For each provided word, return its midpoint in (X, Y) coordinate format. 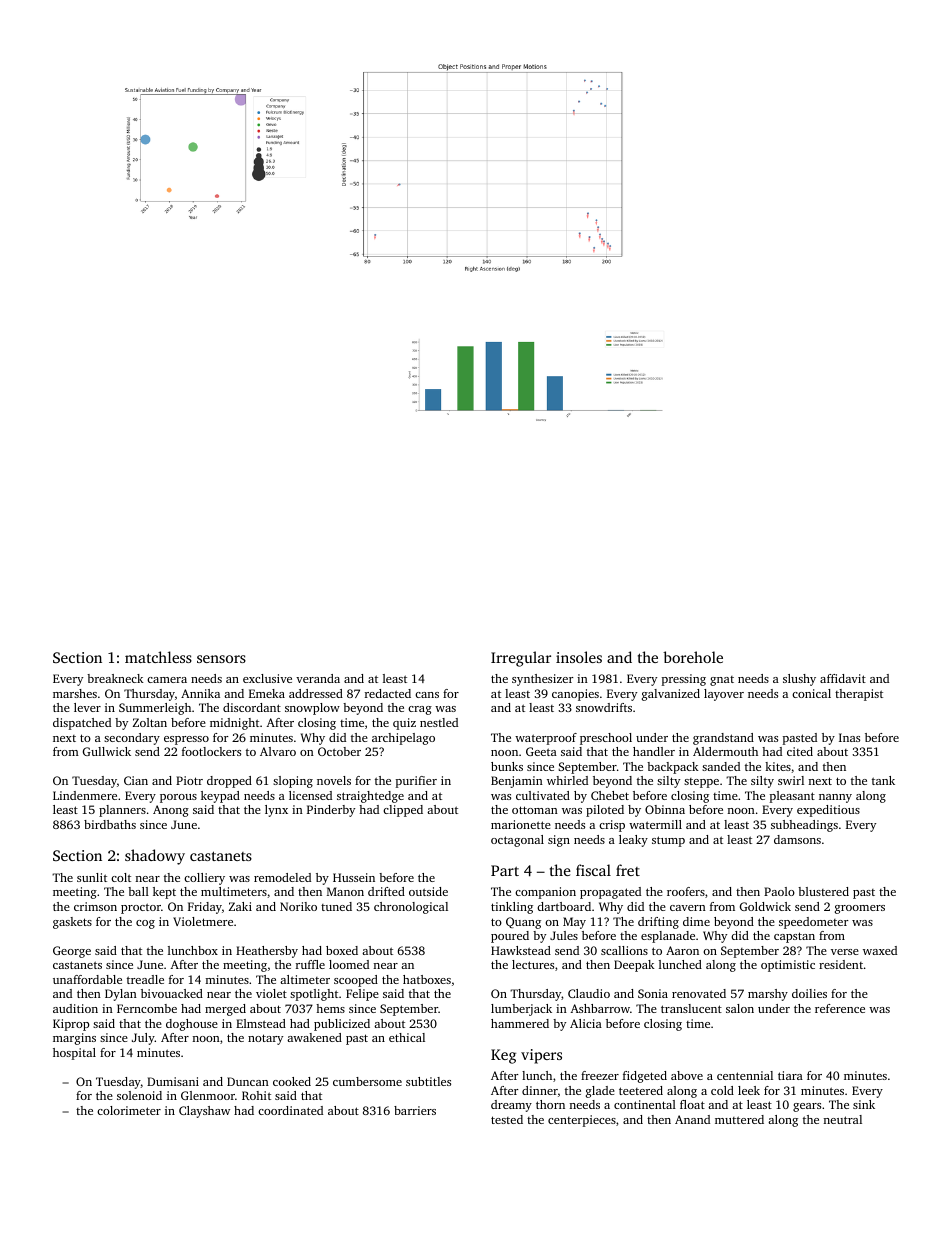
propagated (610, 893)
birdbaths (110, 824)
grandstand (723, 739)
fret (628, 870)
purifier (416, 782)
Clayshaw (204, 1112)
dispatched (82, 724)
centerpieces (582, 1121)
